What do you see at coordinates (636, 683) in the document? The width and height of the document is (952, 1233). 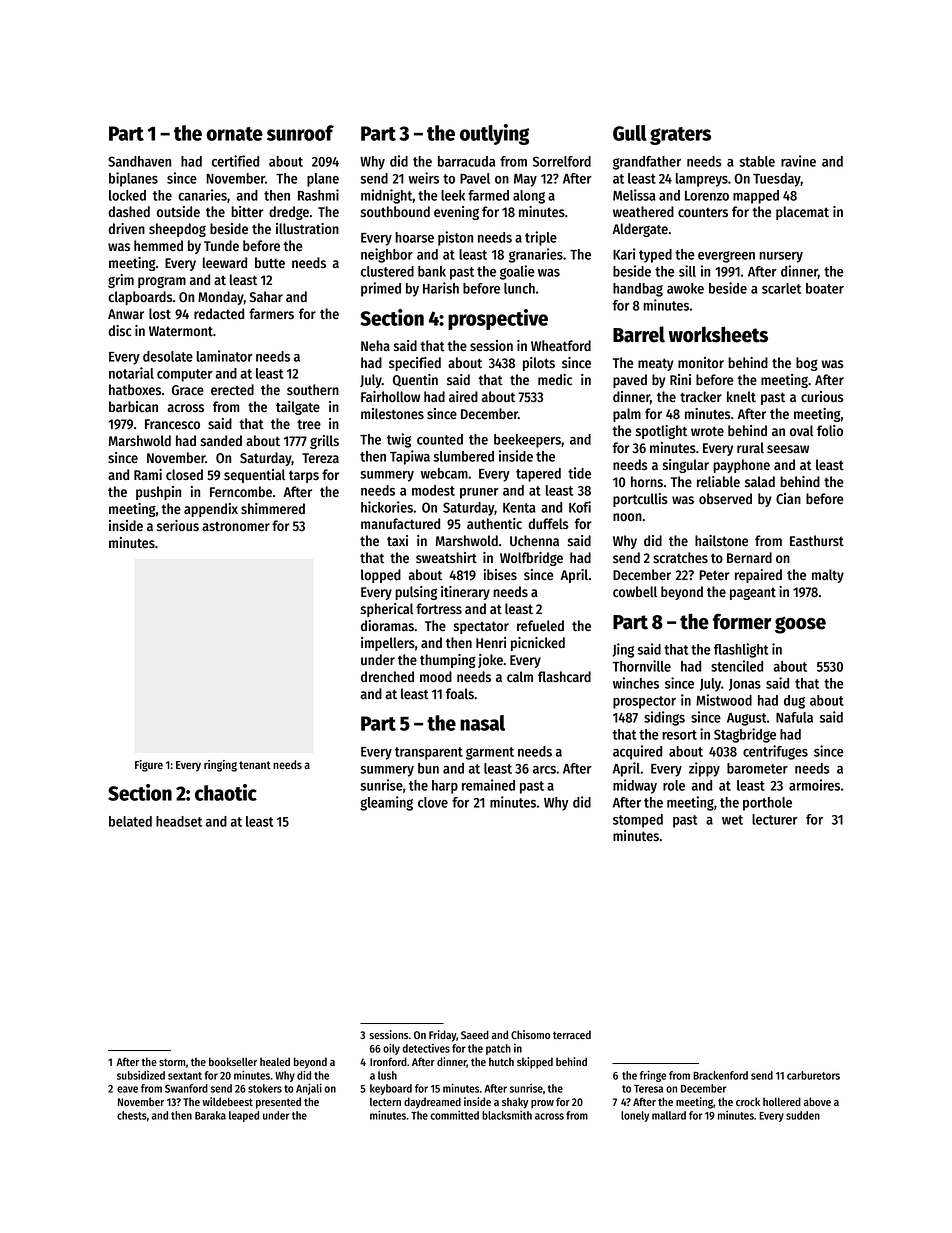 I see `winches` at bounding box center [636, 683].
